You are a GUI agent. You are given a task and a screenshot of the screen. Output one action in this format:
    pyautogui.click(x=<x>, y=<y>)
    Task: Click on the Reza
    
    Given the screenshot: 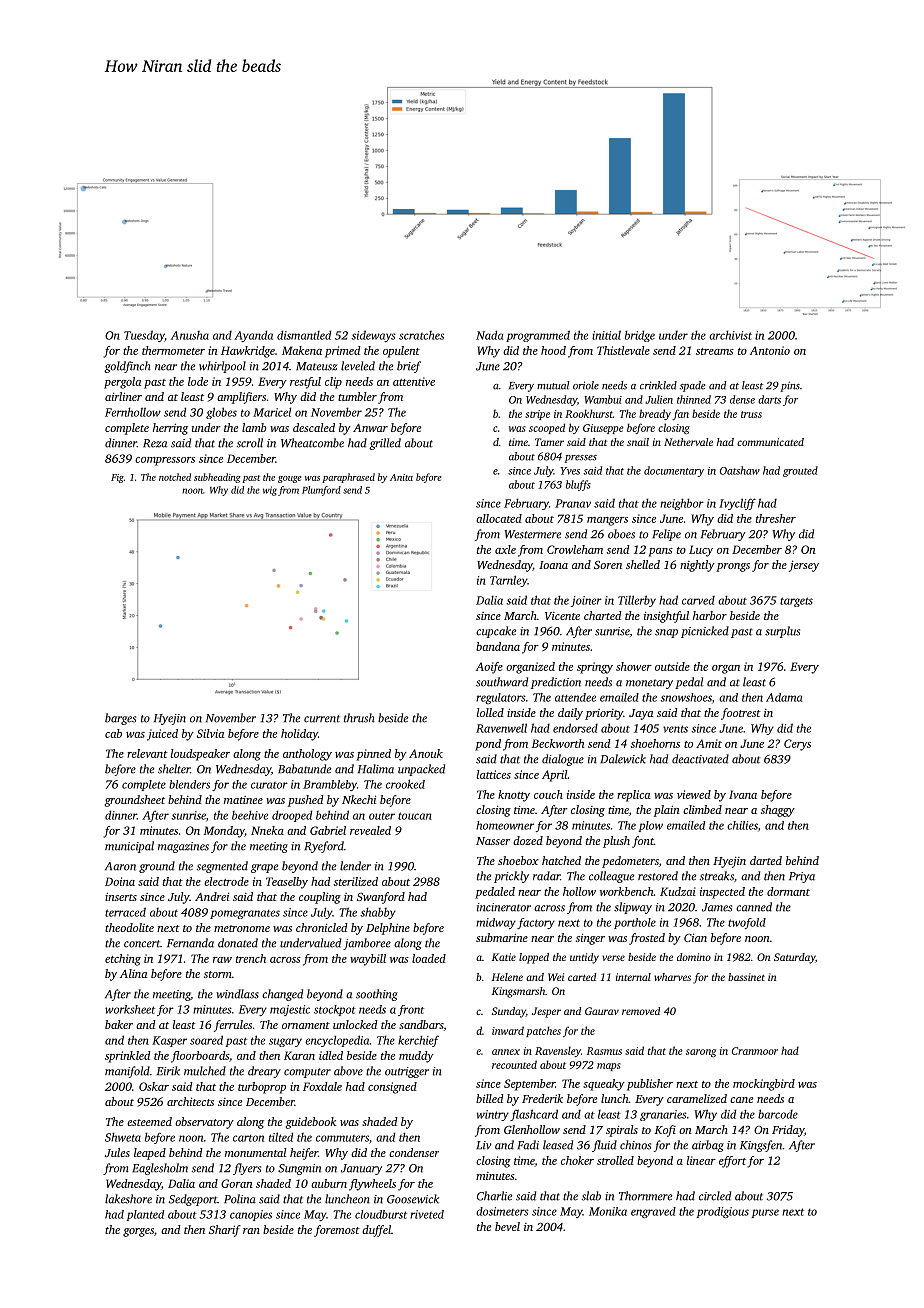 What is the action you would take?
    pyautogui.click(x=155, y=443)
